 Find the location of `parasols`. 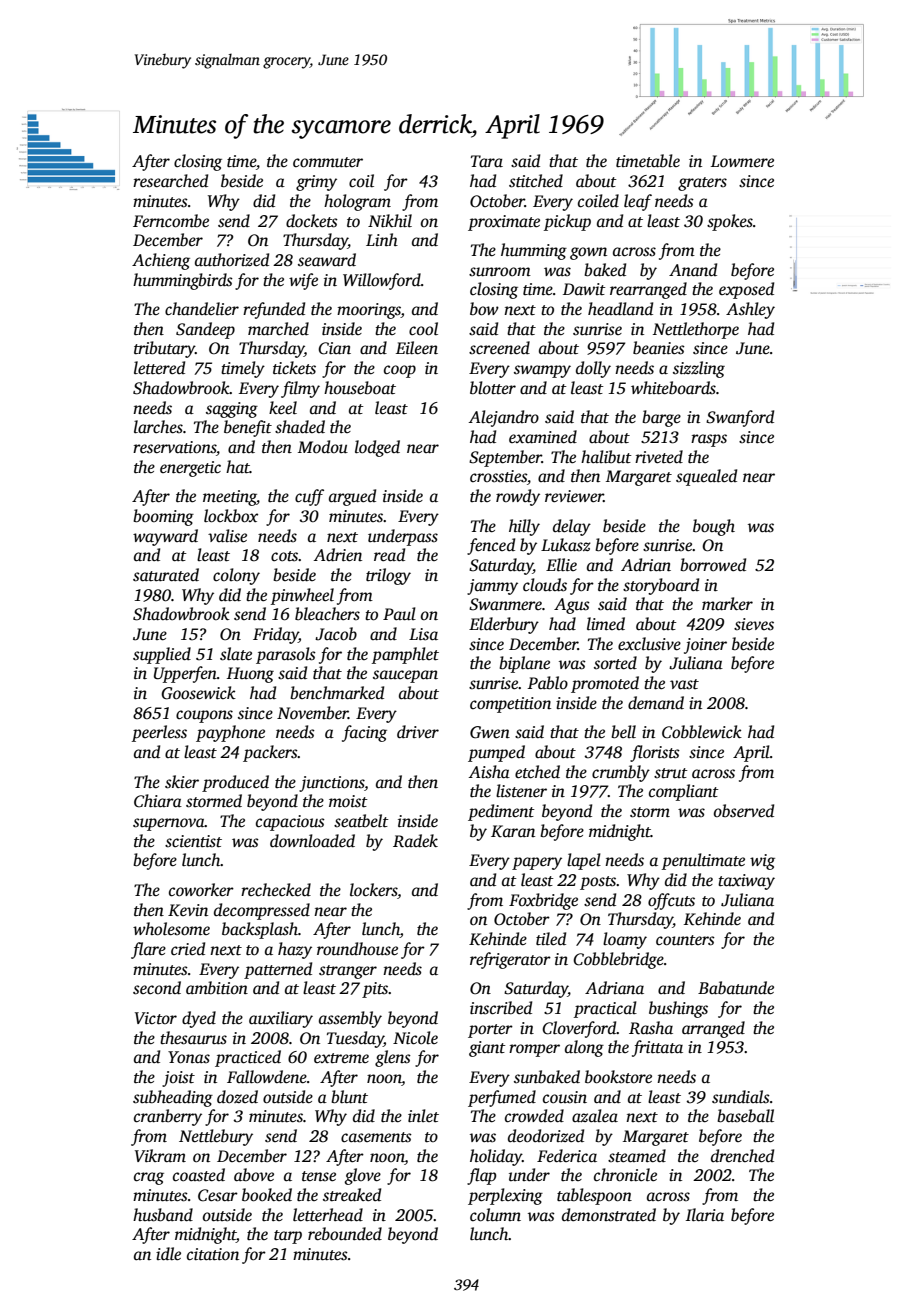

parasols is located at coordinates (286, 655).
